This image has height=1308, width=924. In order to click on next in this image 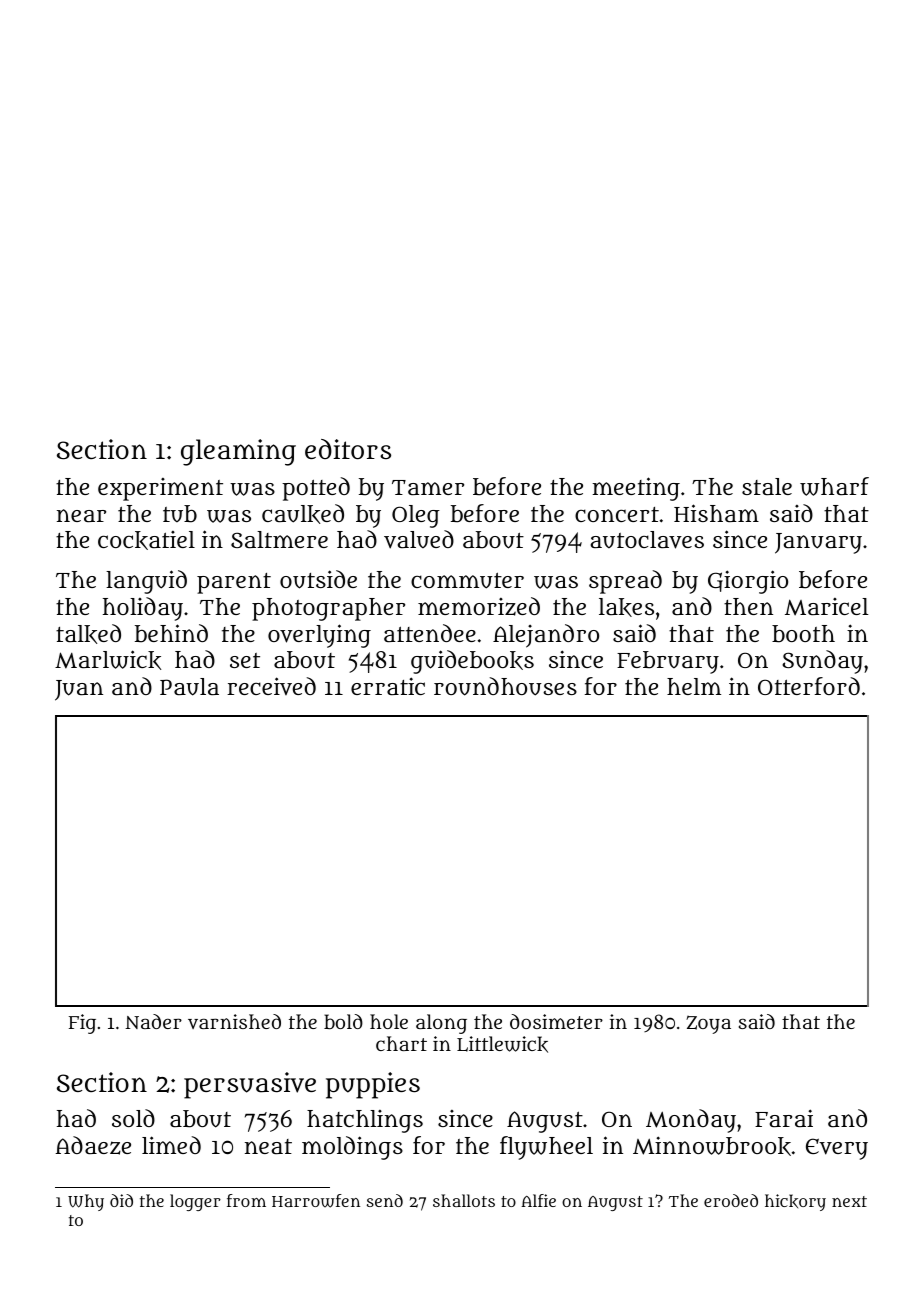, I will do `click(849, 1201)`.
